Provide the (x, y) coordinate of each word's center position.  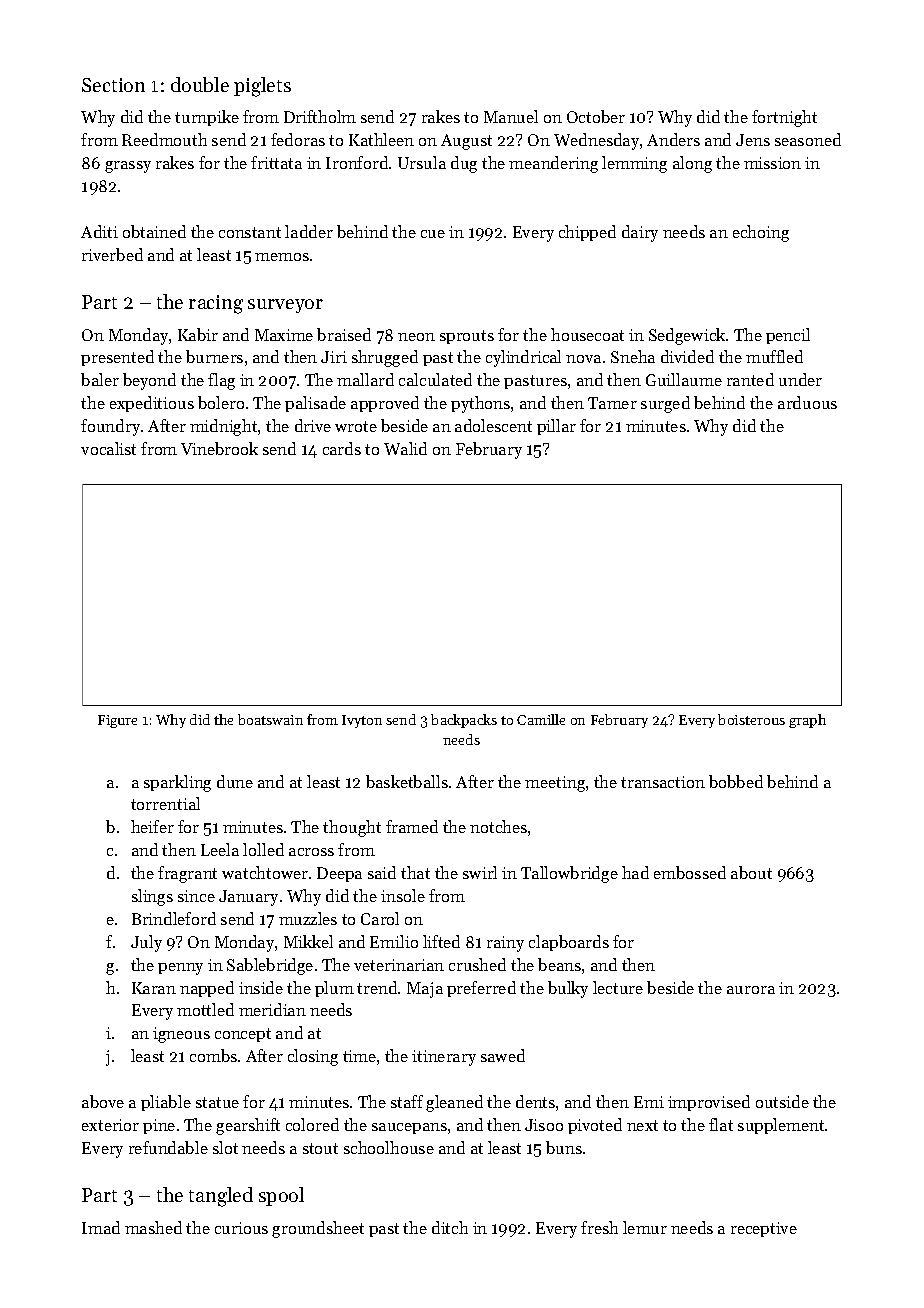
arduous (807, 402)
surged (665, 404)
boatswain (270, 719)
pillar (556, 427)
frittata (276, 162)
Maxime (284, 335)
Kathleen (381, 139)
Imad (101, 1227)
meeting (555, 784)
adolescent (493, 425)
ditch (450, 1227)
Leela (220, 849)
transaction (663, 782)
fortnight (784, 118)
